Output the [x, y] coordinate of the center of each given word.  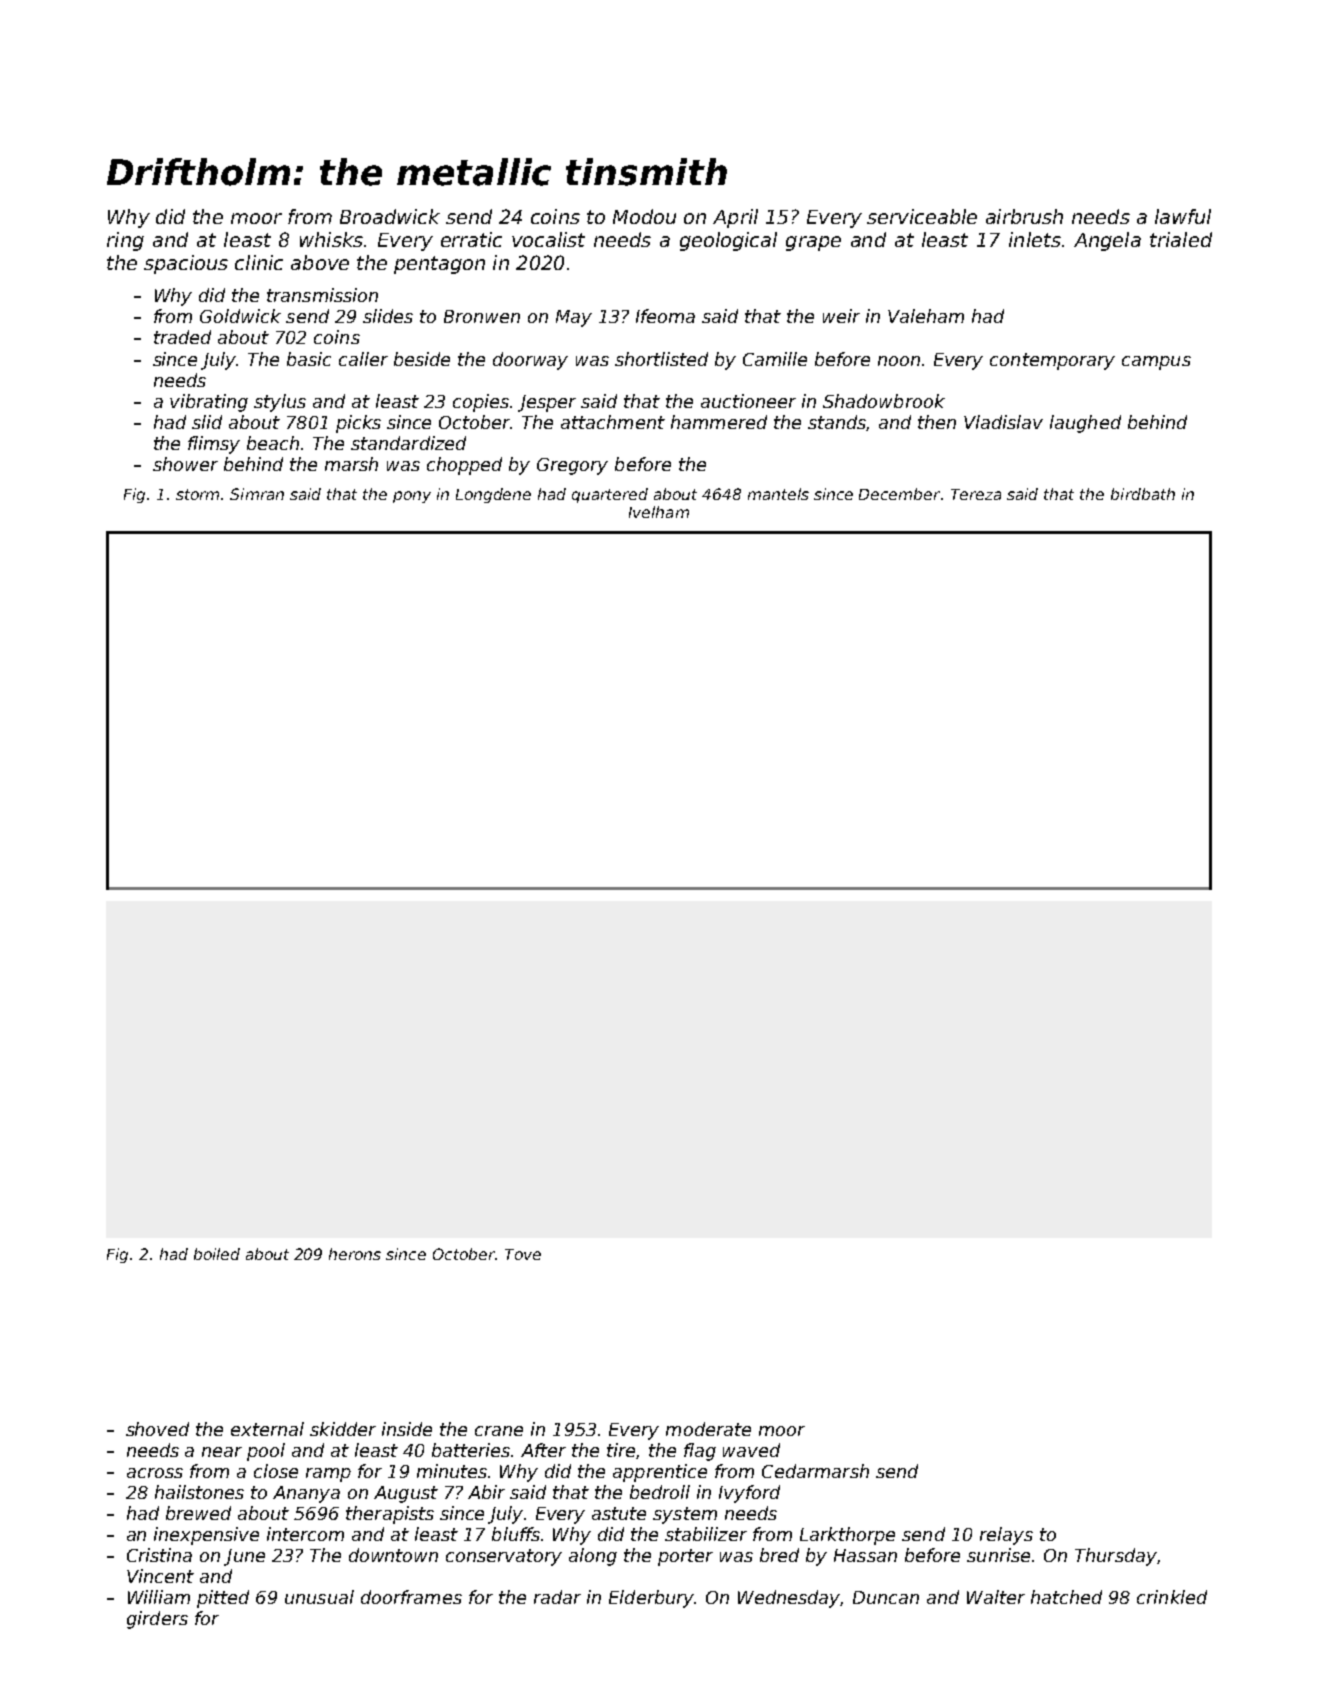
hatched [1066, 1597]
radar [557, 1597]
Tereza [976, 494]
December [899, 494]
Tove [523, 1254]
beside [422, 359]
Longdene [493, 495]
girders [157, 1620]
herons [355, 1254]
